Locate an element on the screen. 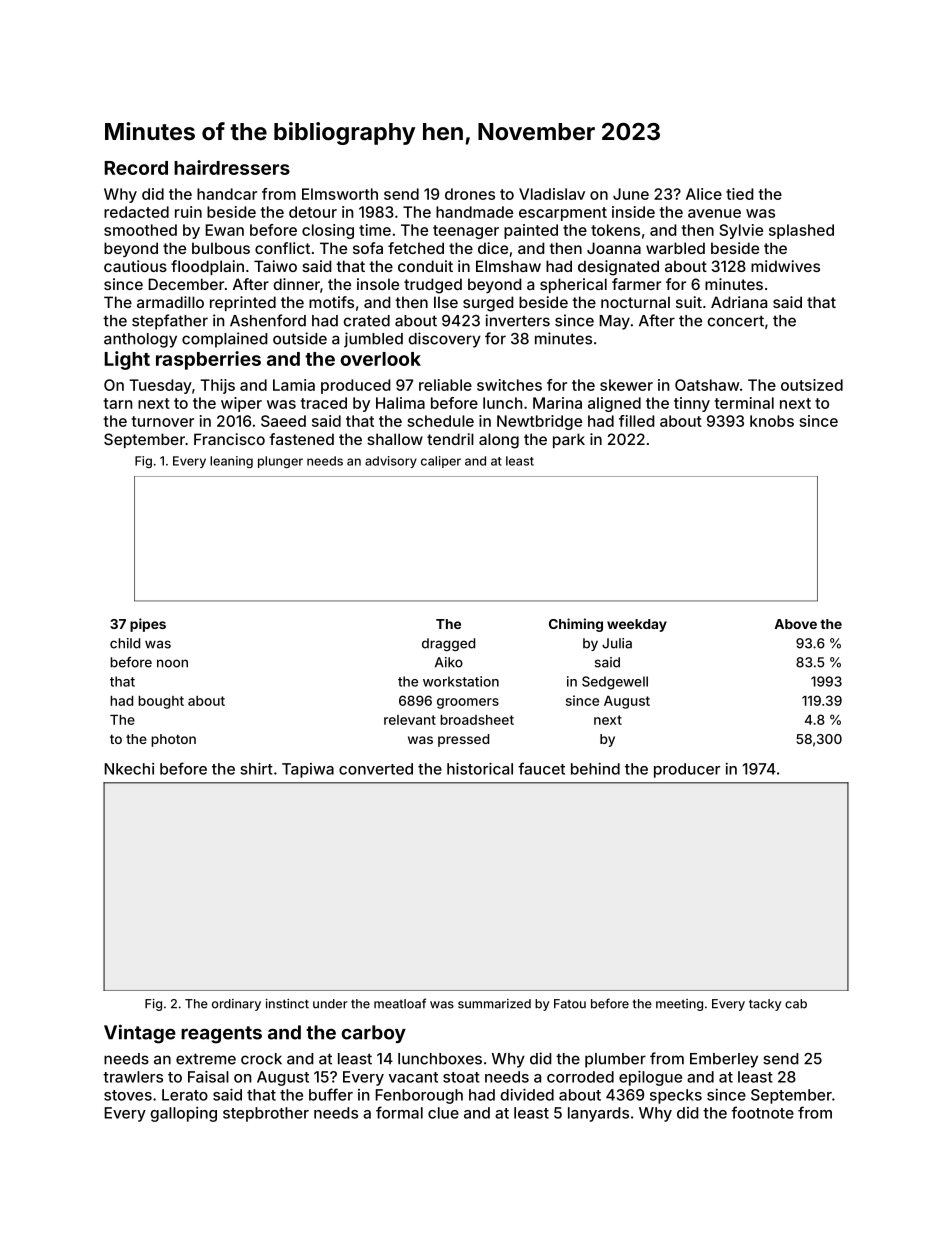 The image size is (952, 1233). meeting is located at coordinates (679, 1005).
